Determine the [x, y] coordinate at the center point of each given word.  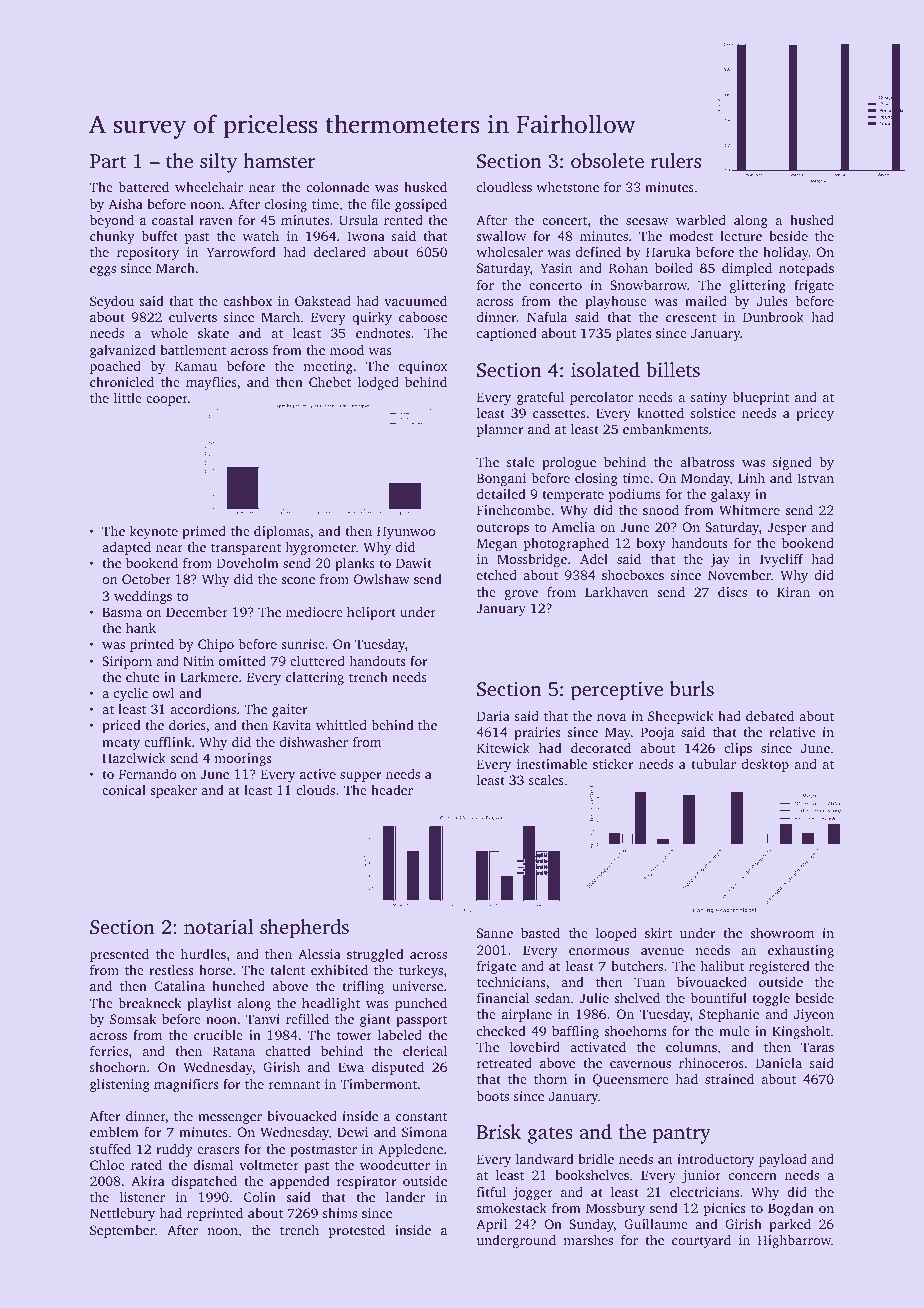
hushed [812, 219]
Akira [148, 1180]
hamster [279, 160]
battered [143, 187]
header [392, 790]
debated [770, 715]
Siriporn [127, 662]
